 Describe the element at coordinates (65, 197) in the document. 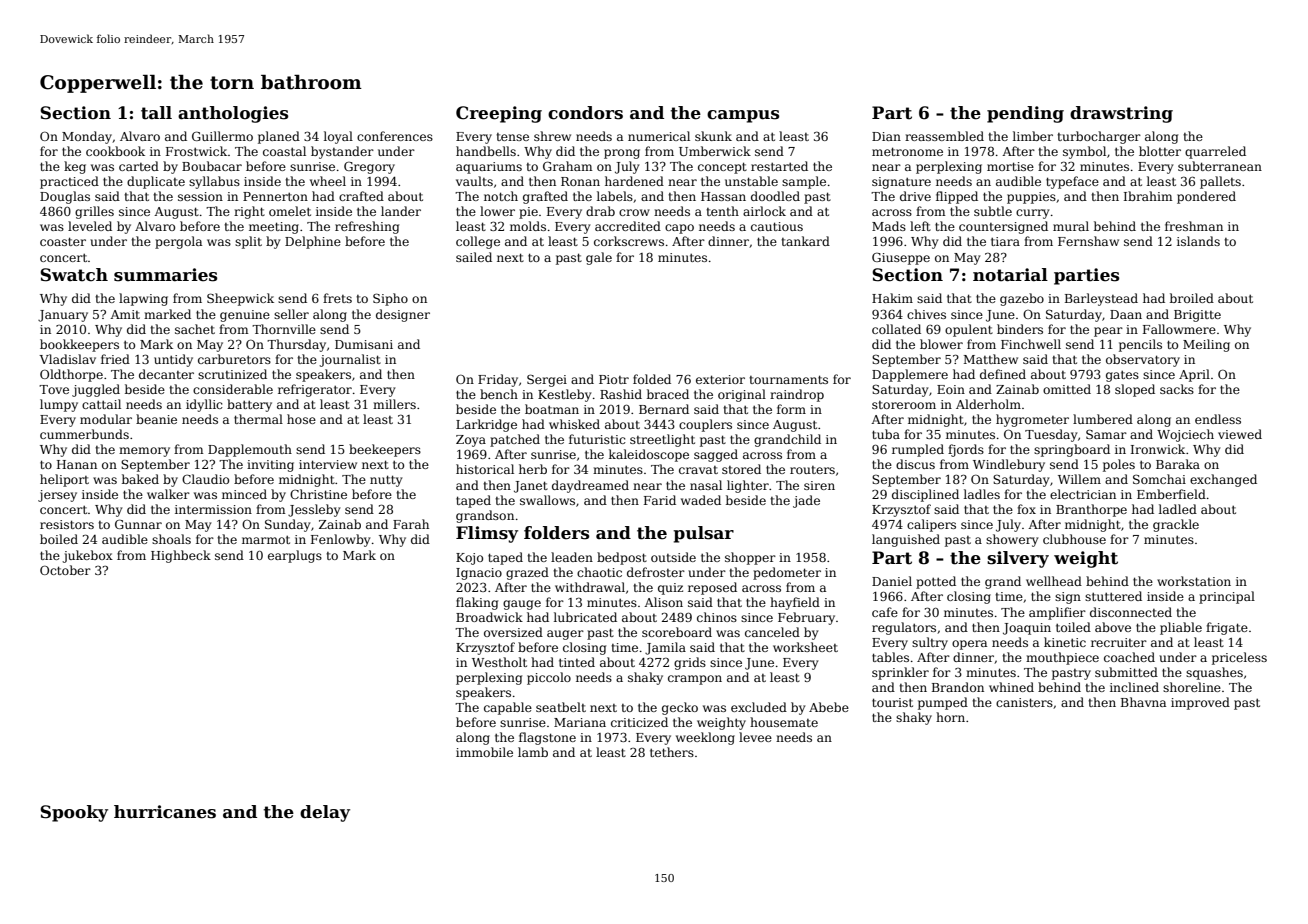

I see `Douglas` at that location.
